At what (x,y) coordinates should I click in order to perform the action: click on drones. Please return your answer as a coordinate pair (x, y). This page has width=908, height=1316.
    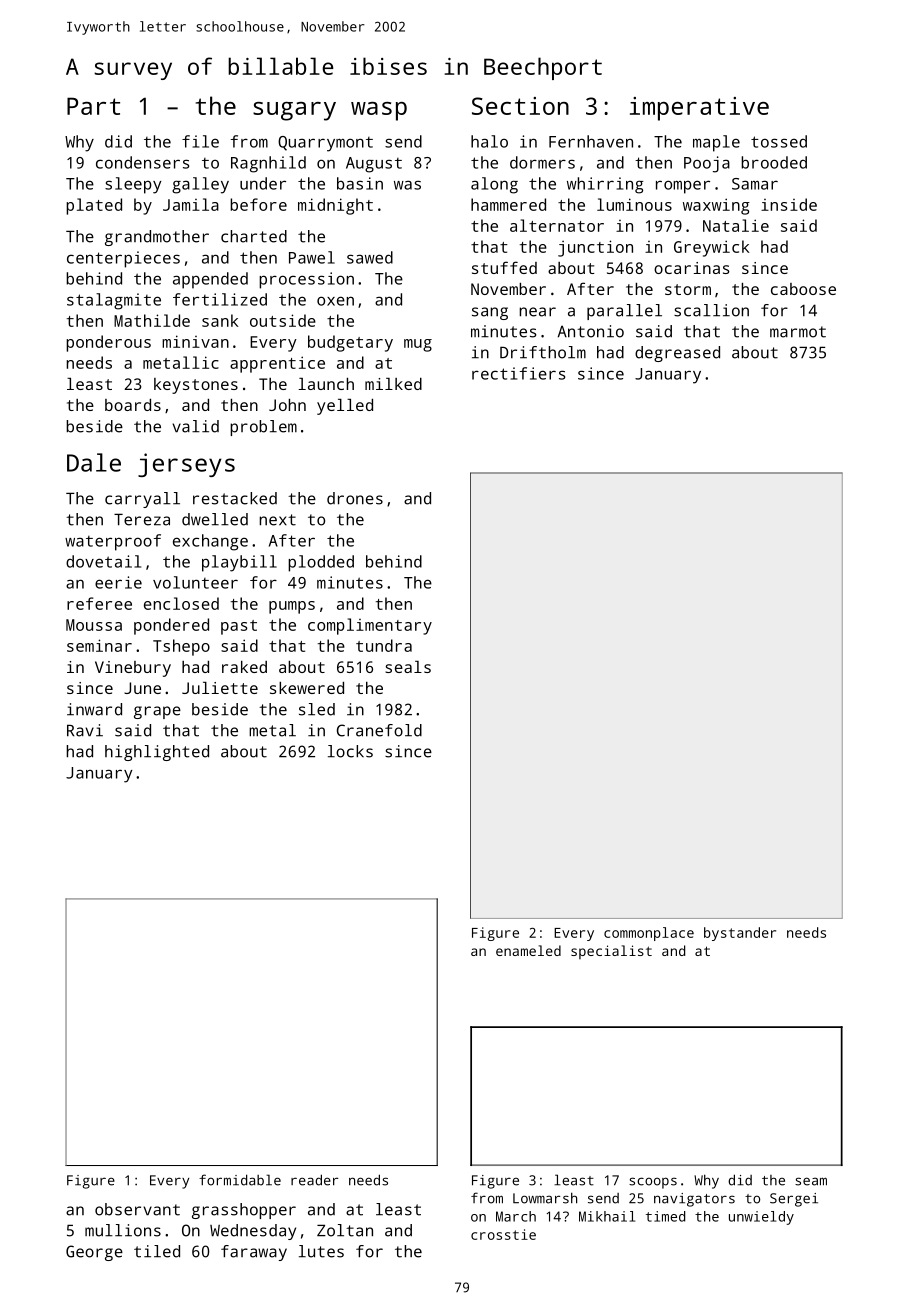
    Looking at the image, I should click on (355, 498).
